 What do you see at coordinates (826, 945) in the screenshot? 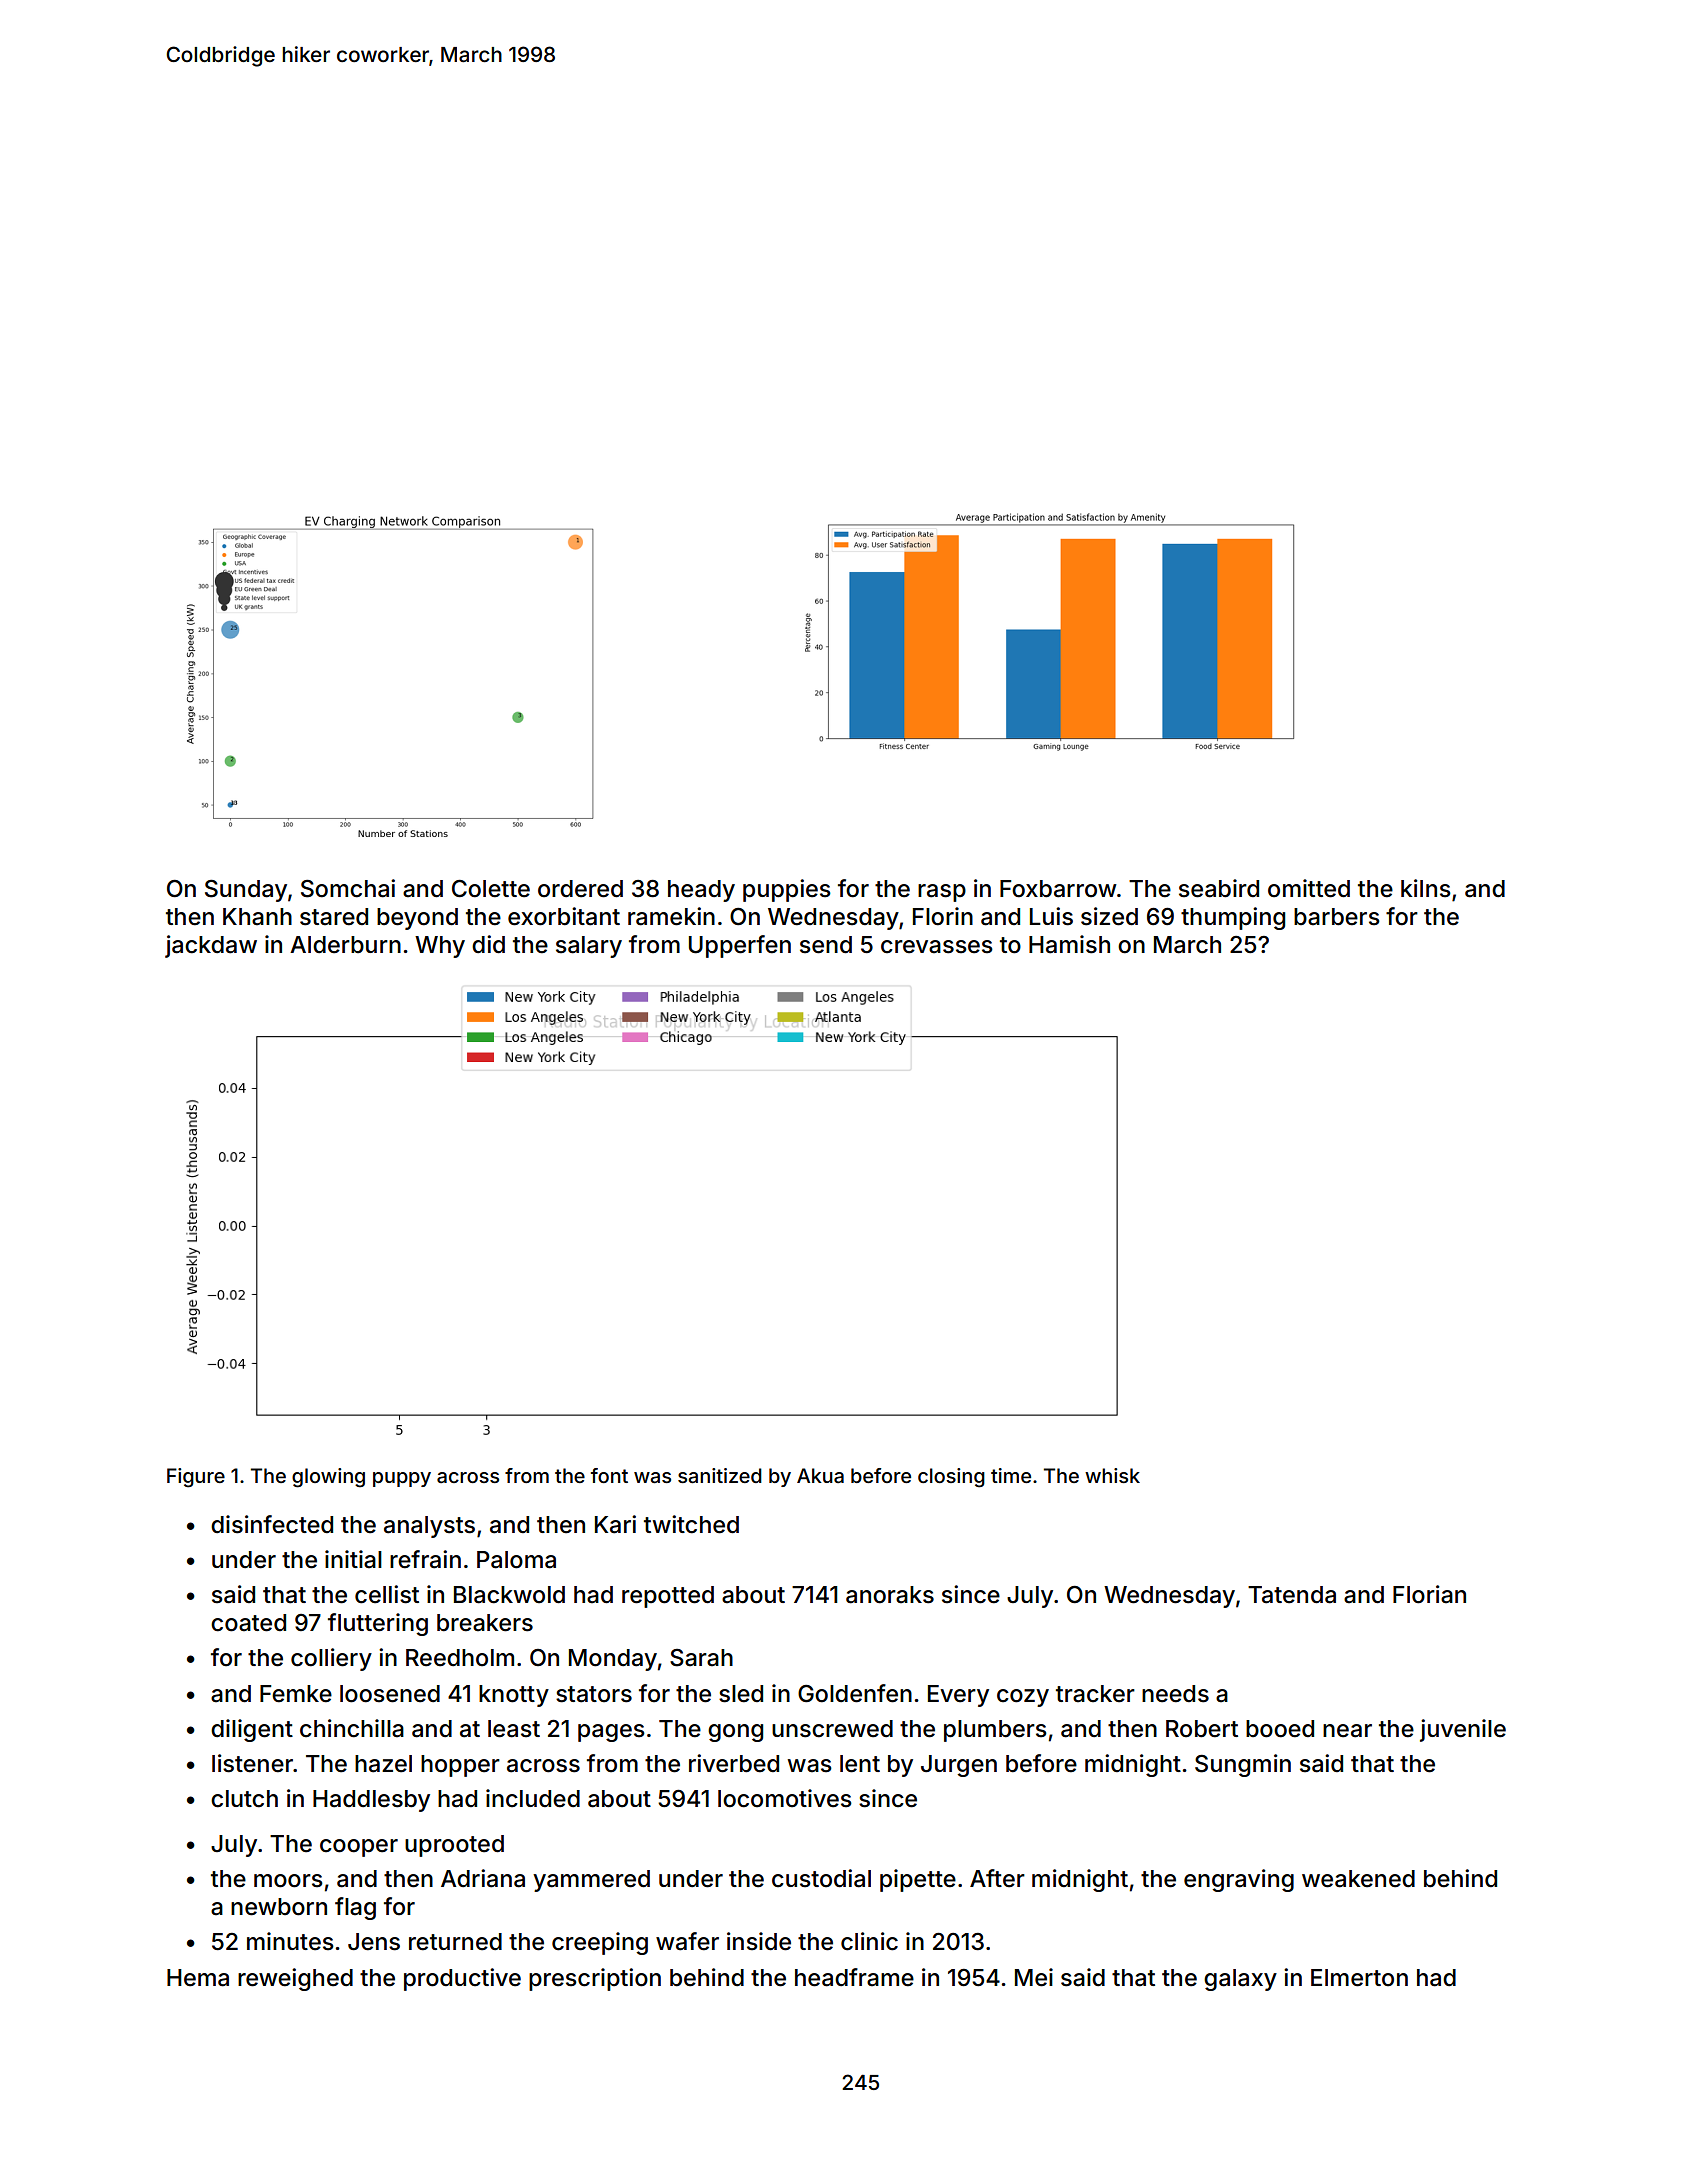
I see `send` at bounding box center [826, 945].
